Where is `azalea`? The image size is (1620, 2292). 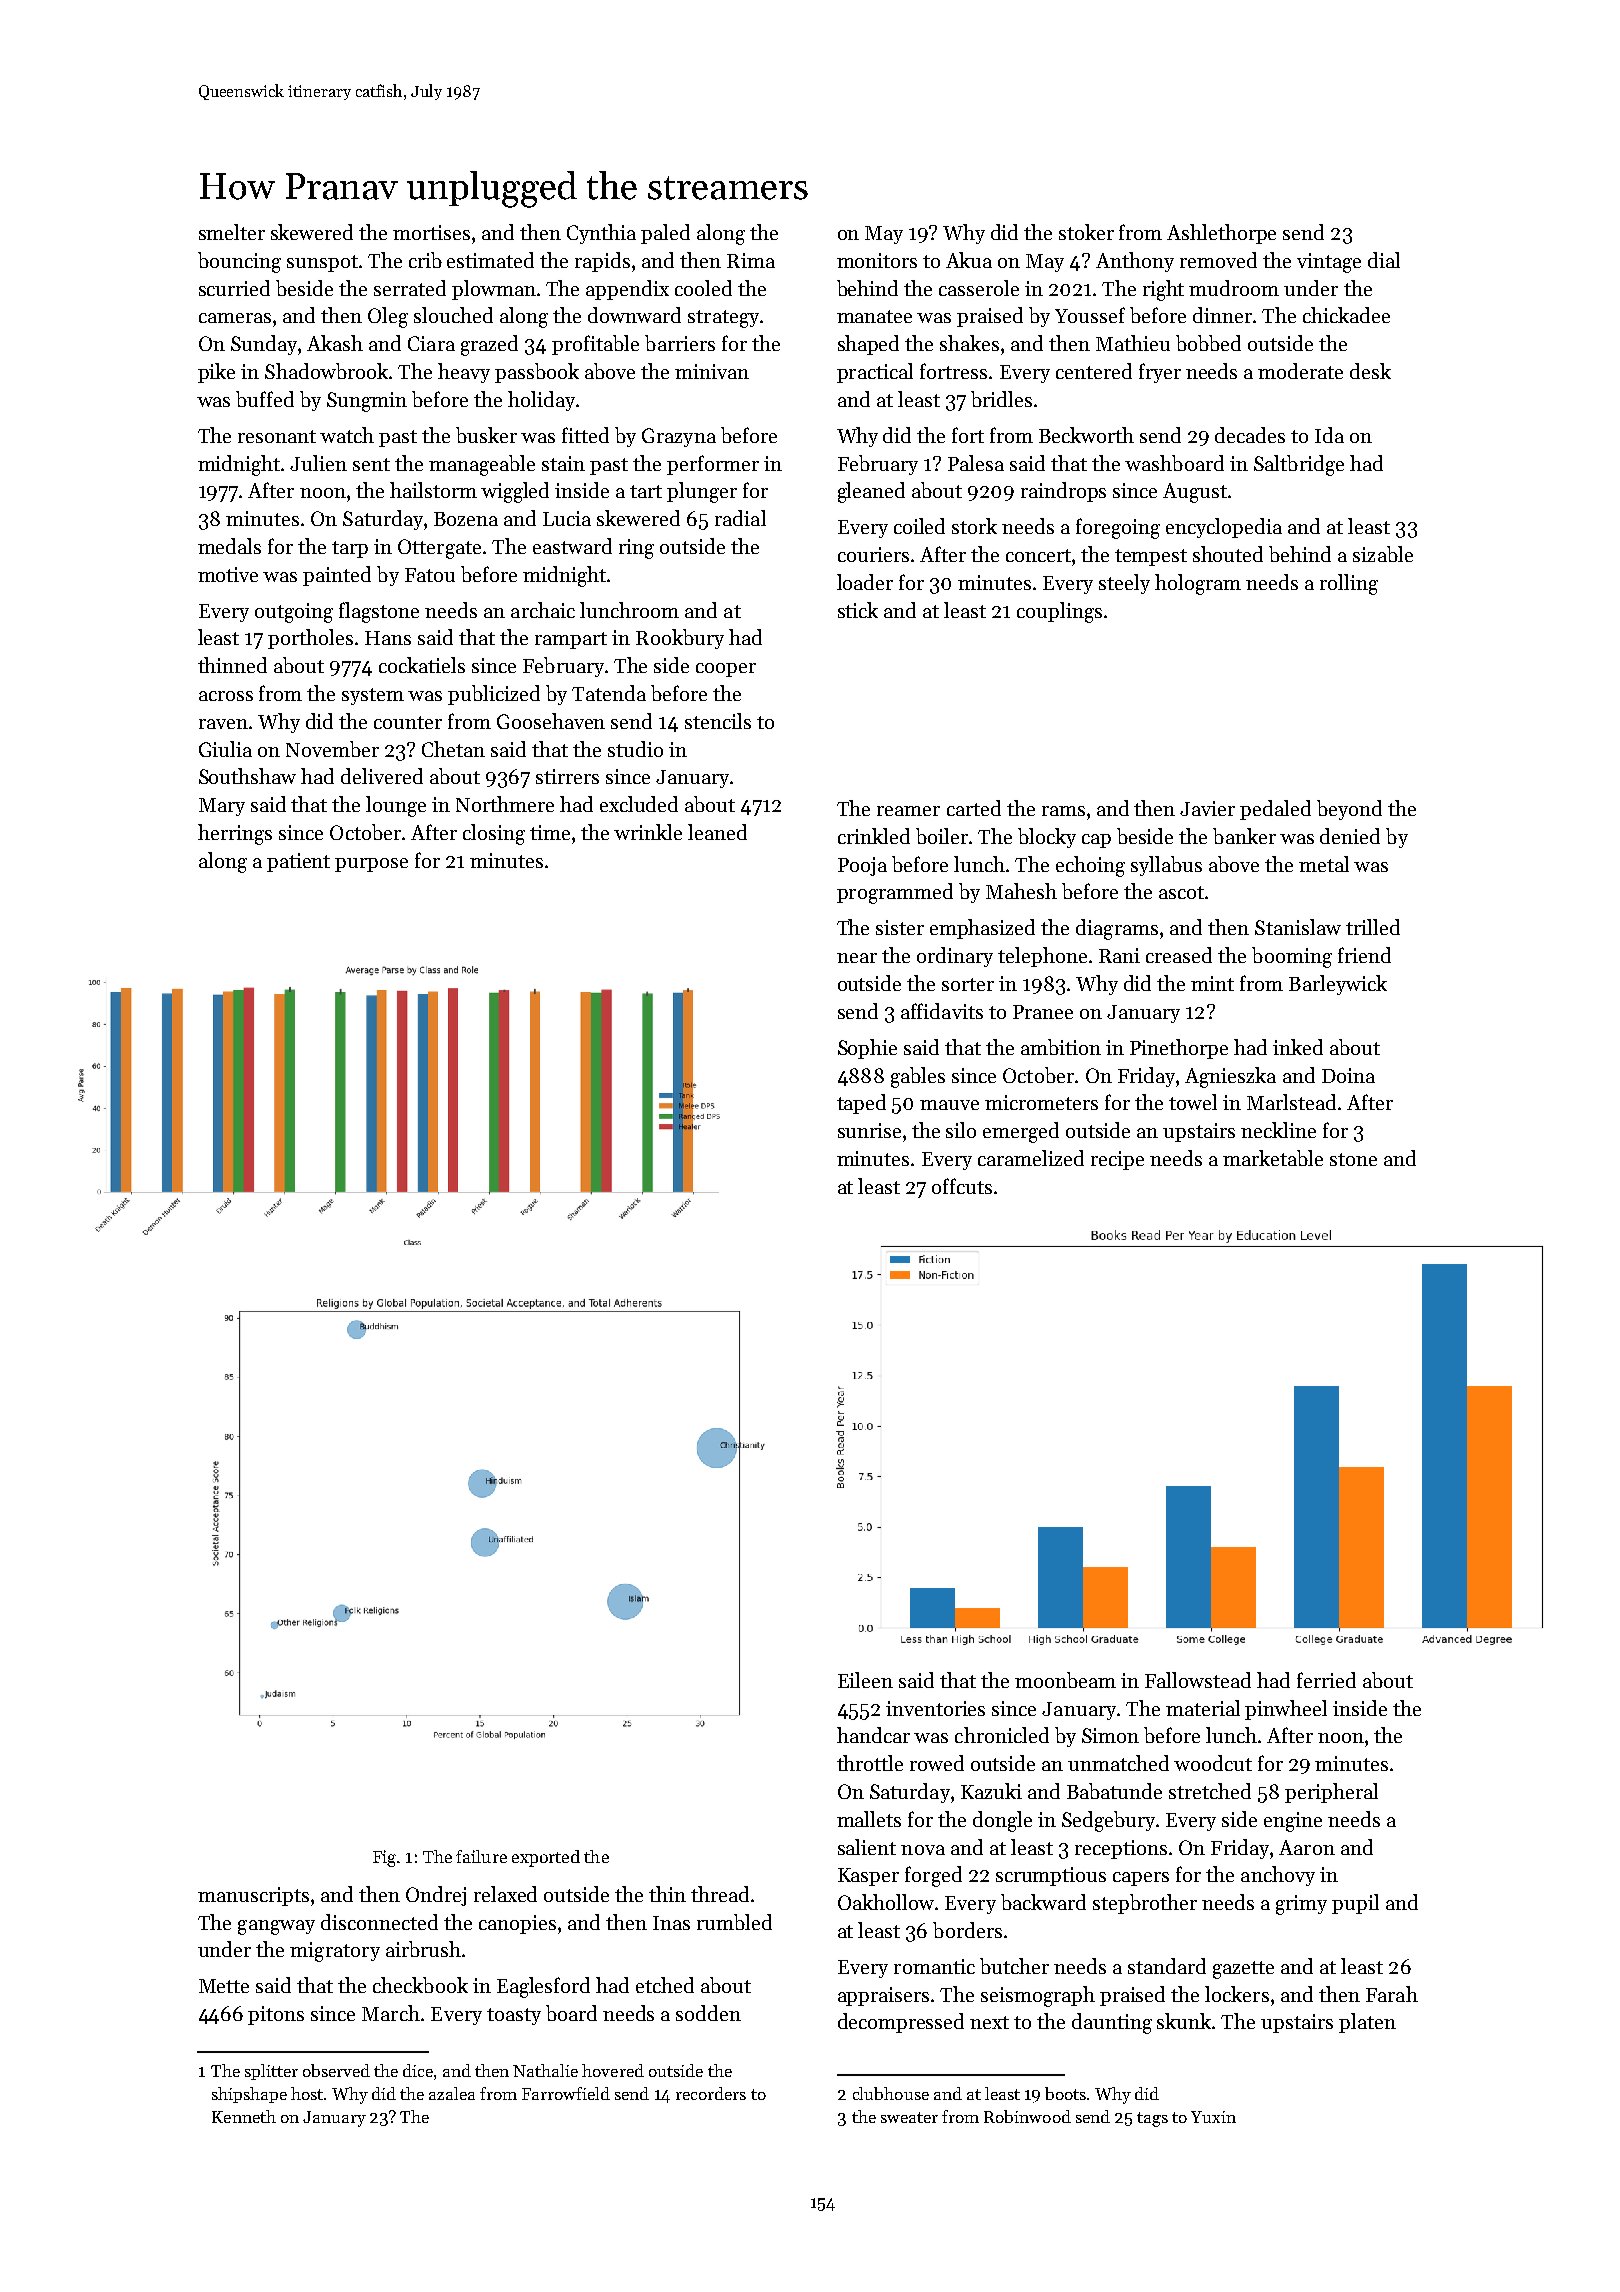 azalea is located at coordinates (452, 2093).
